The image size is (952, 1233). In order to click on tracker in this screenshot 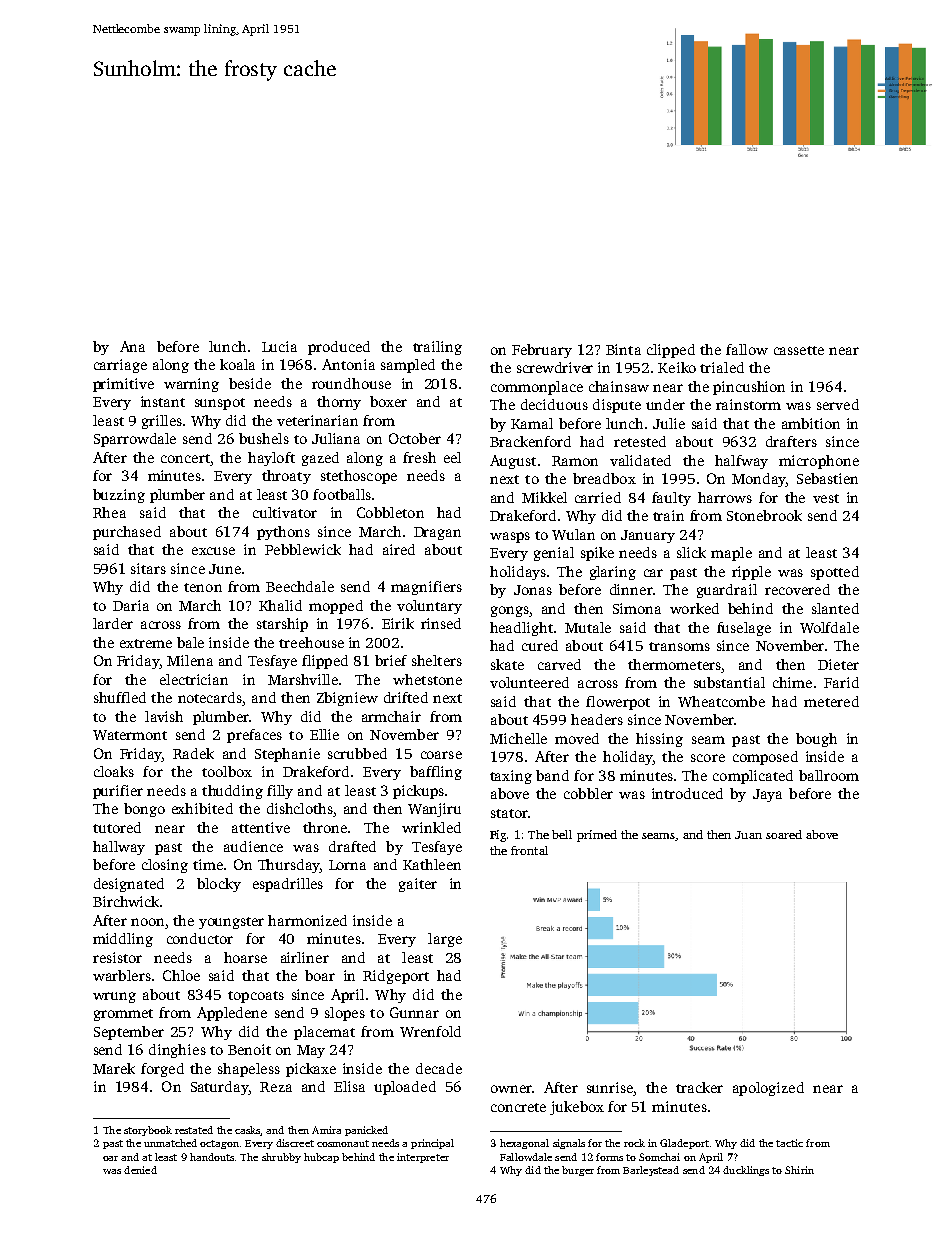, I will do `click(699, 1087)`.
